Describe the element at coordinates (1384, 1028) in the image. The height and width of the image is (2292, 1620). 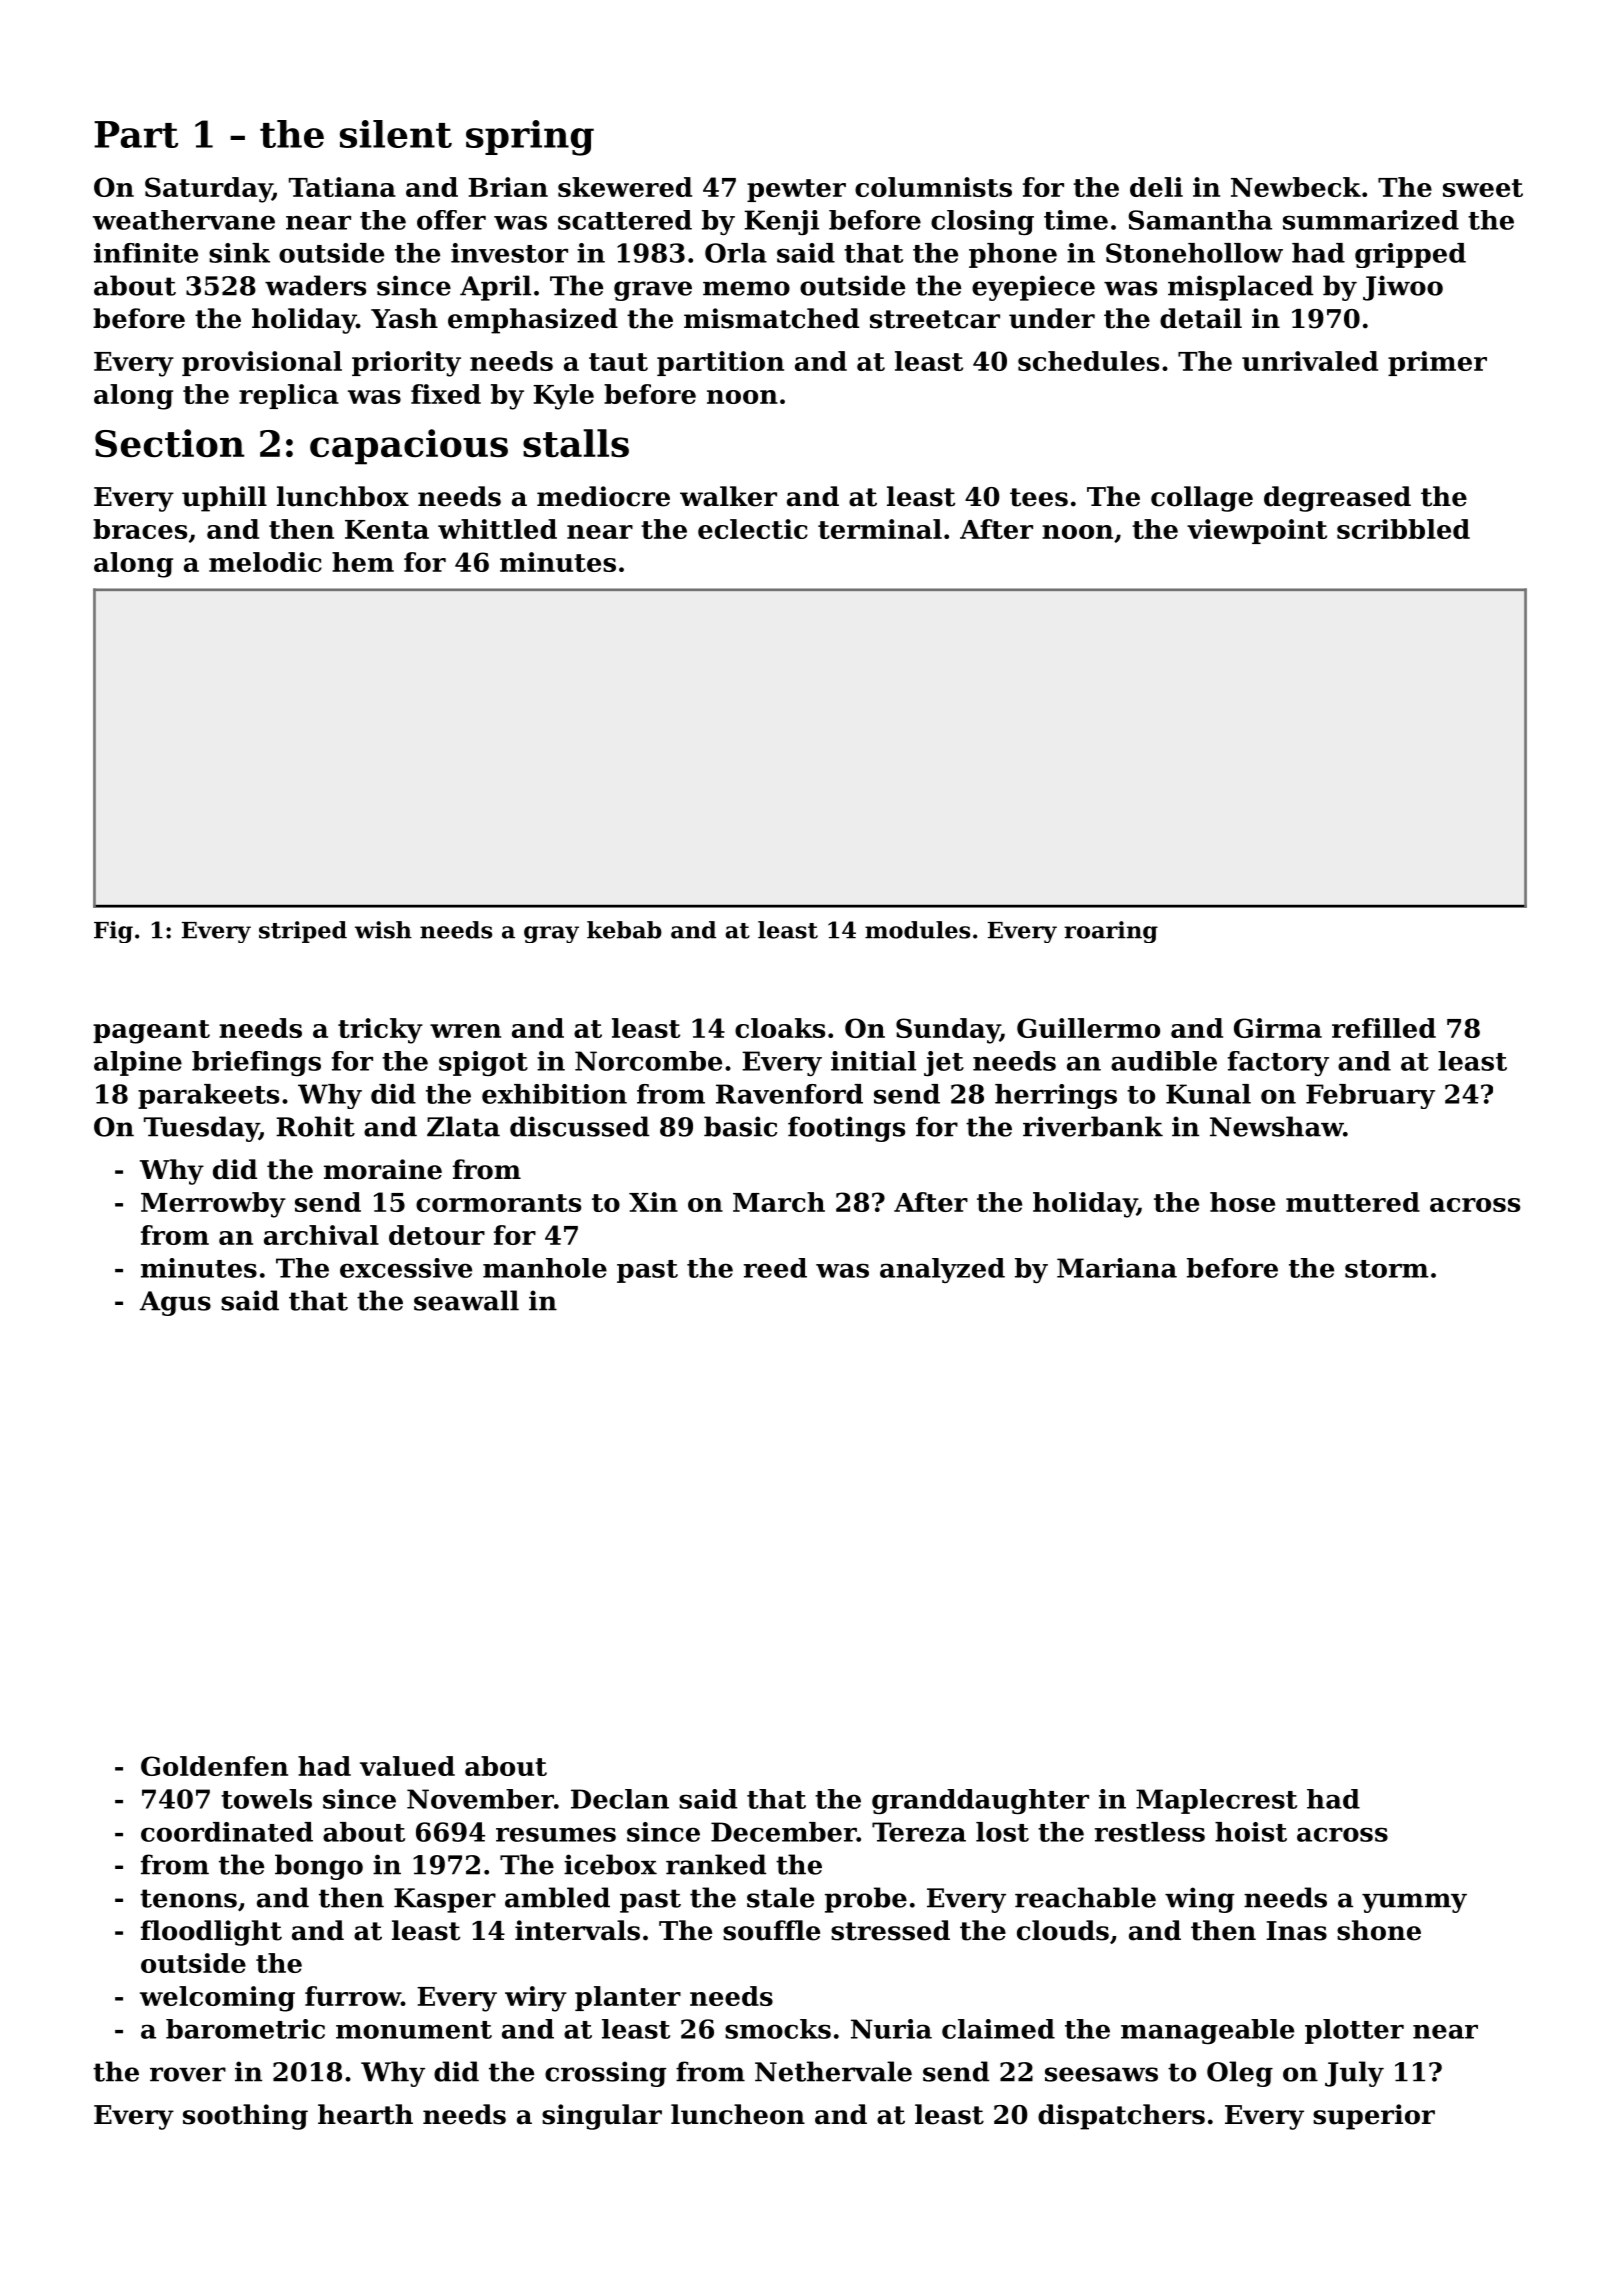
I see `refilled` at that location.
